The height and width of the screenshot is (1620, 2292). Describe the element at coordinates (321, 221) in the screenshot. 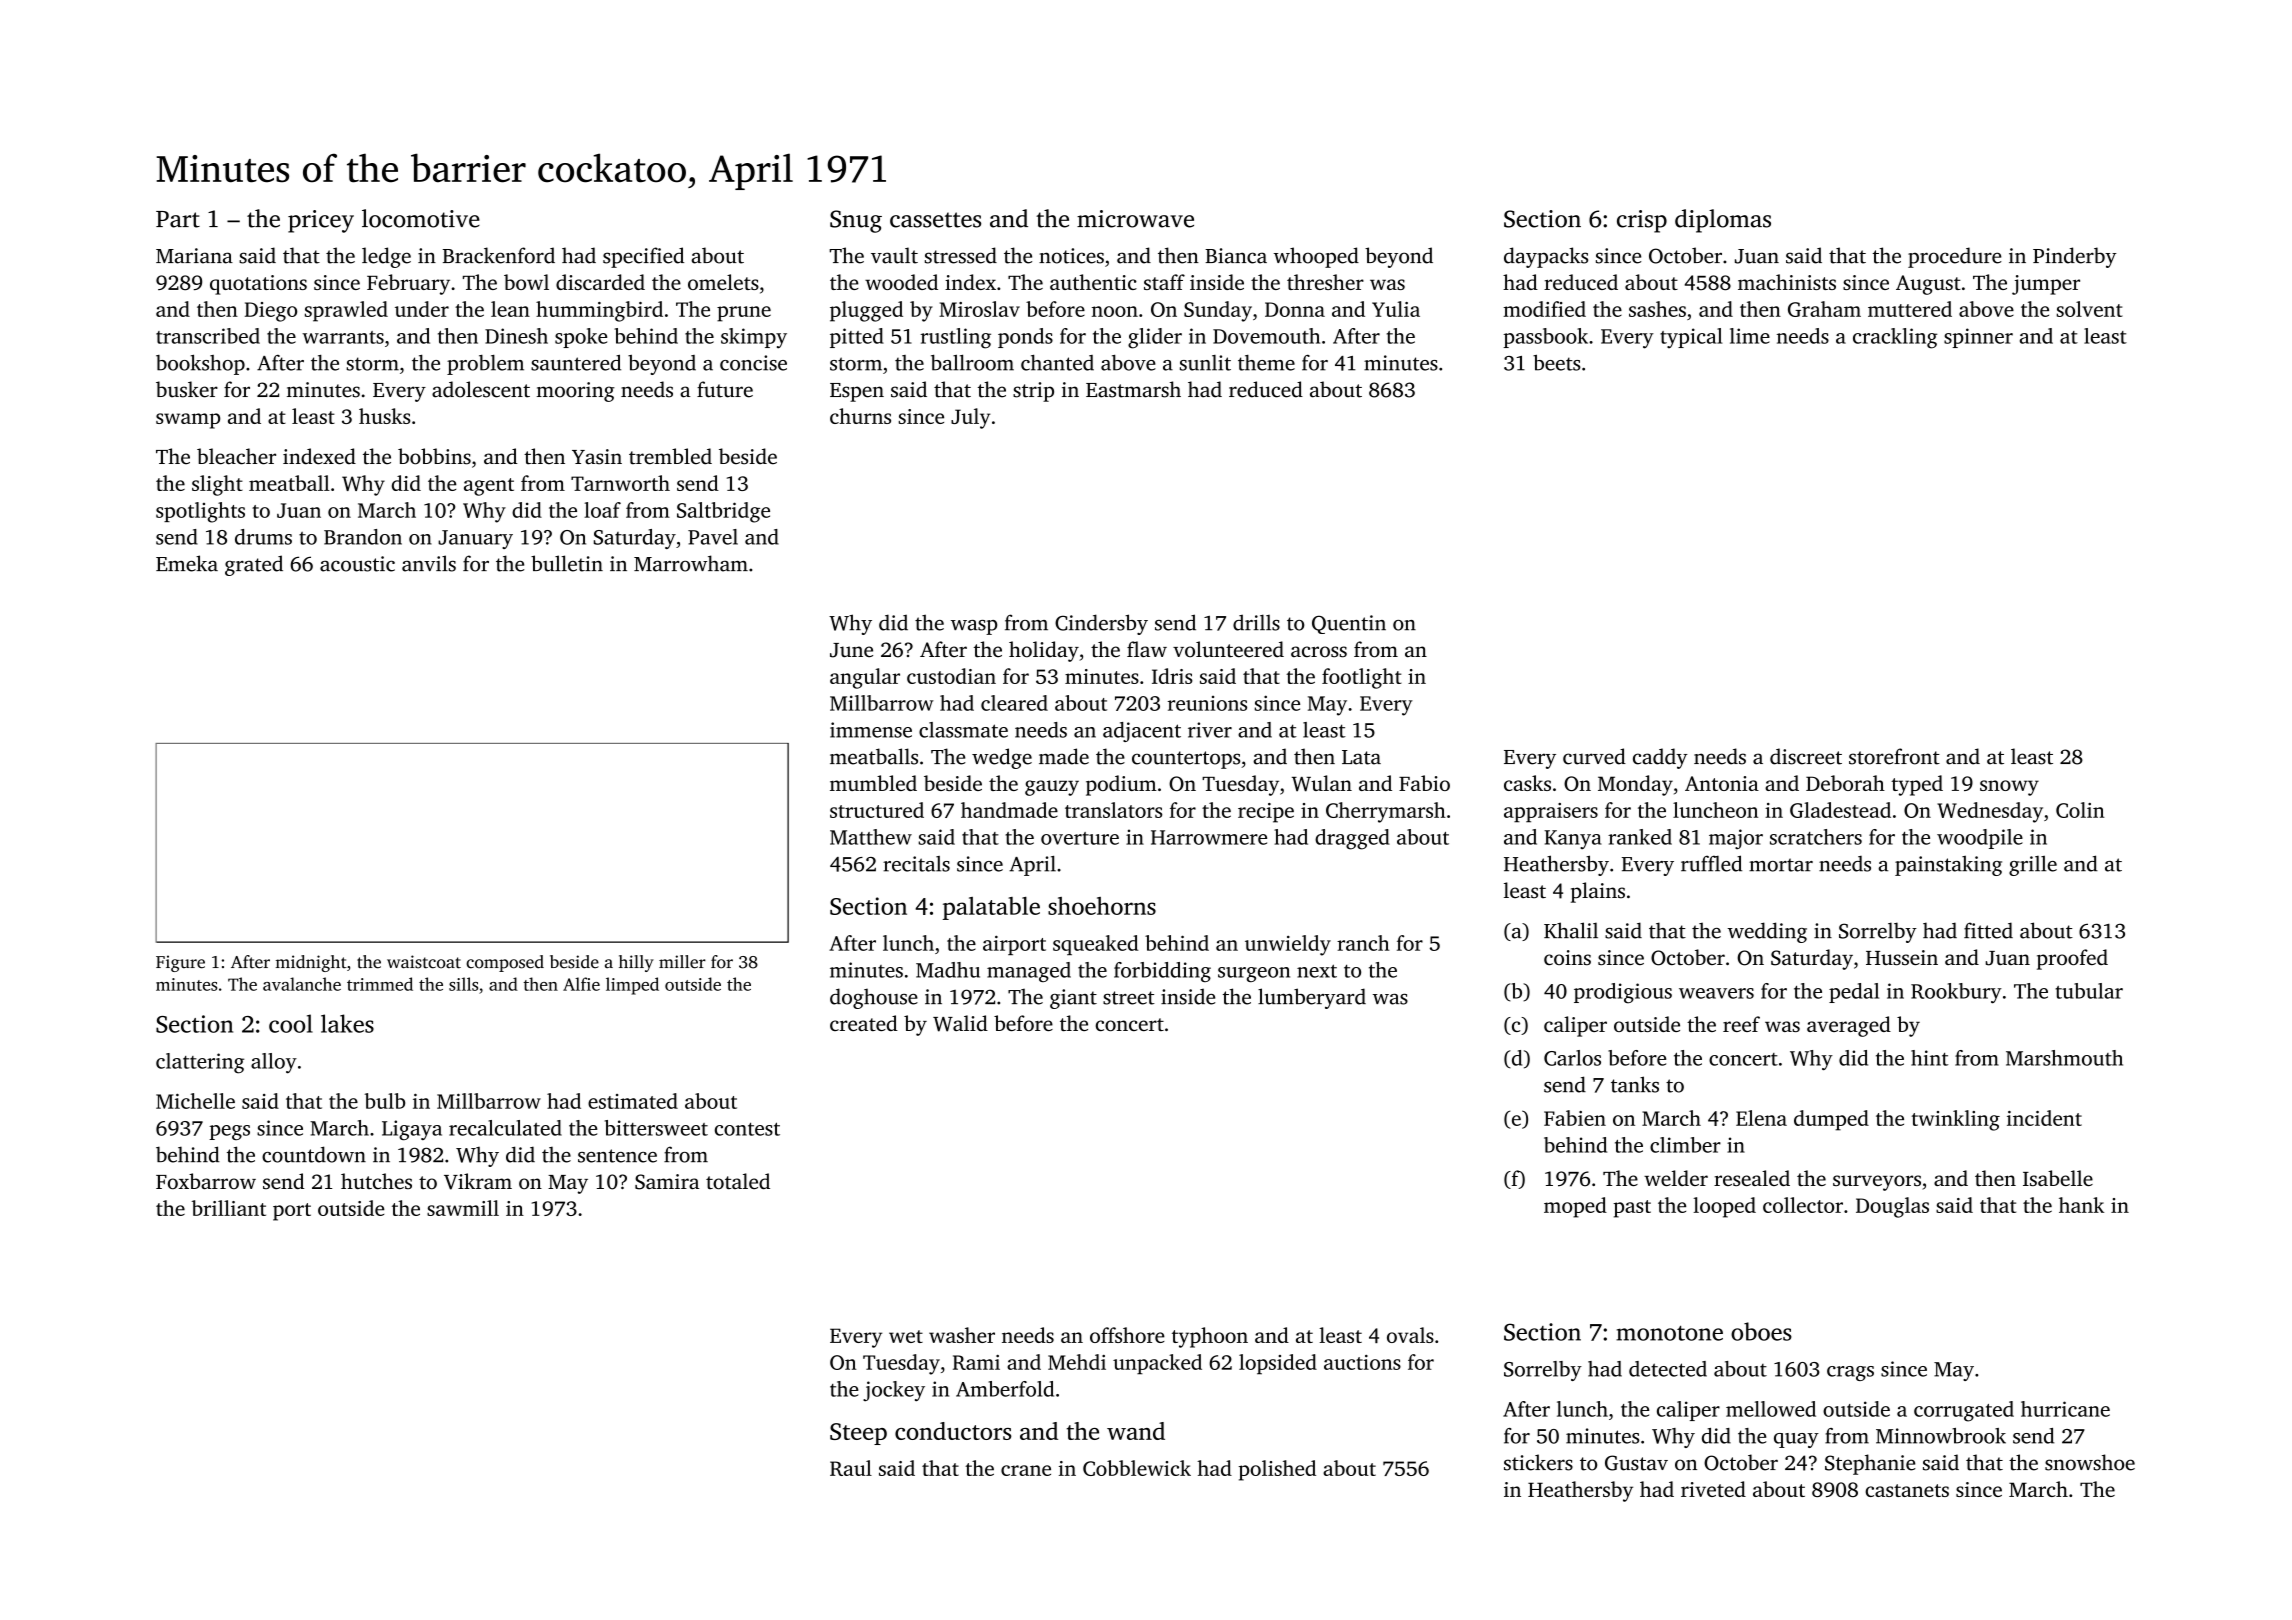

I see `pricey` at that location.
